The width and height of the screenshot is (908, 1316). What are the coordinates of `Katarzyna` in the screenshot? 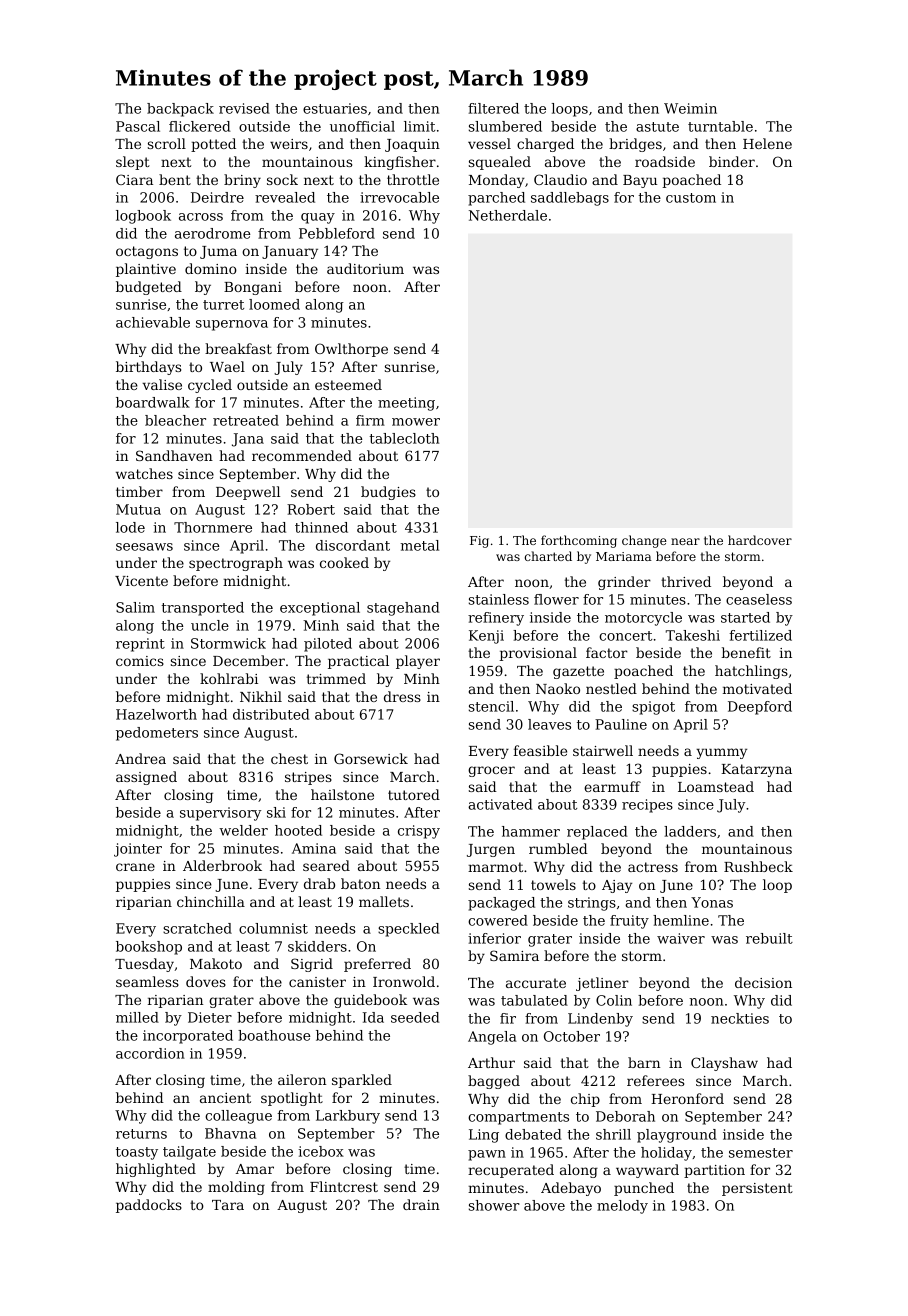 It's located at (756, 770).
